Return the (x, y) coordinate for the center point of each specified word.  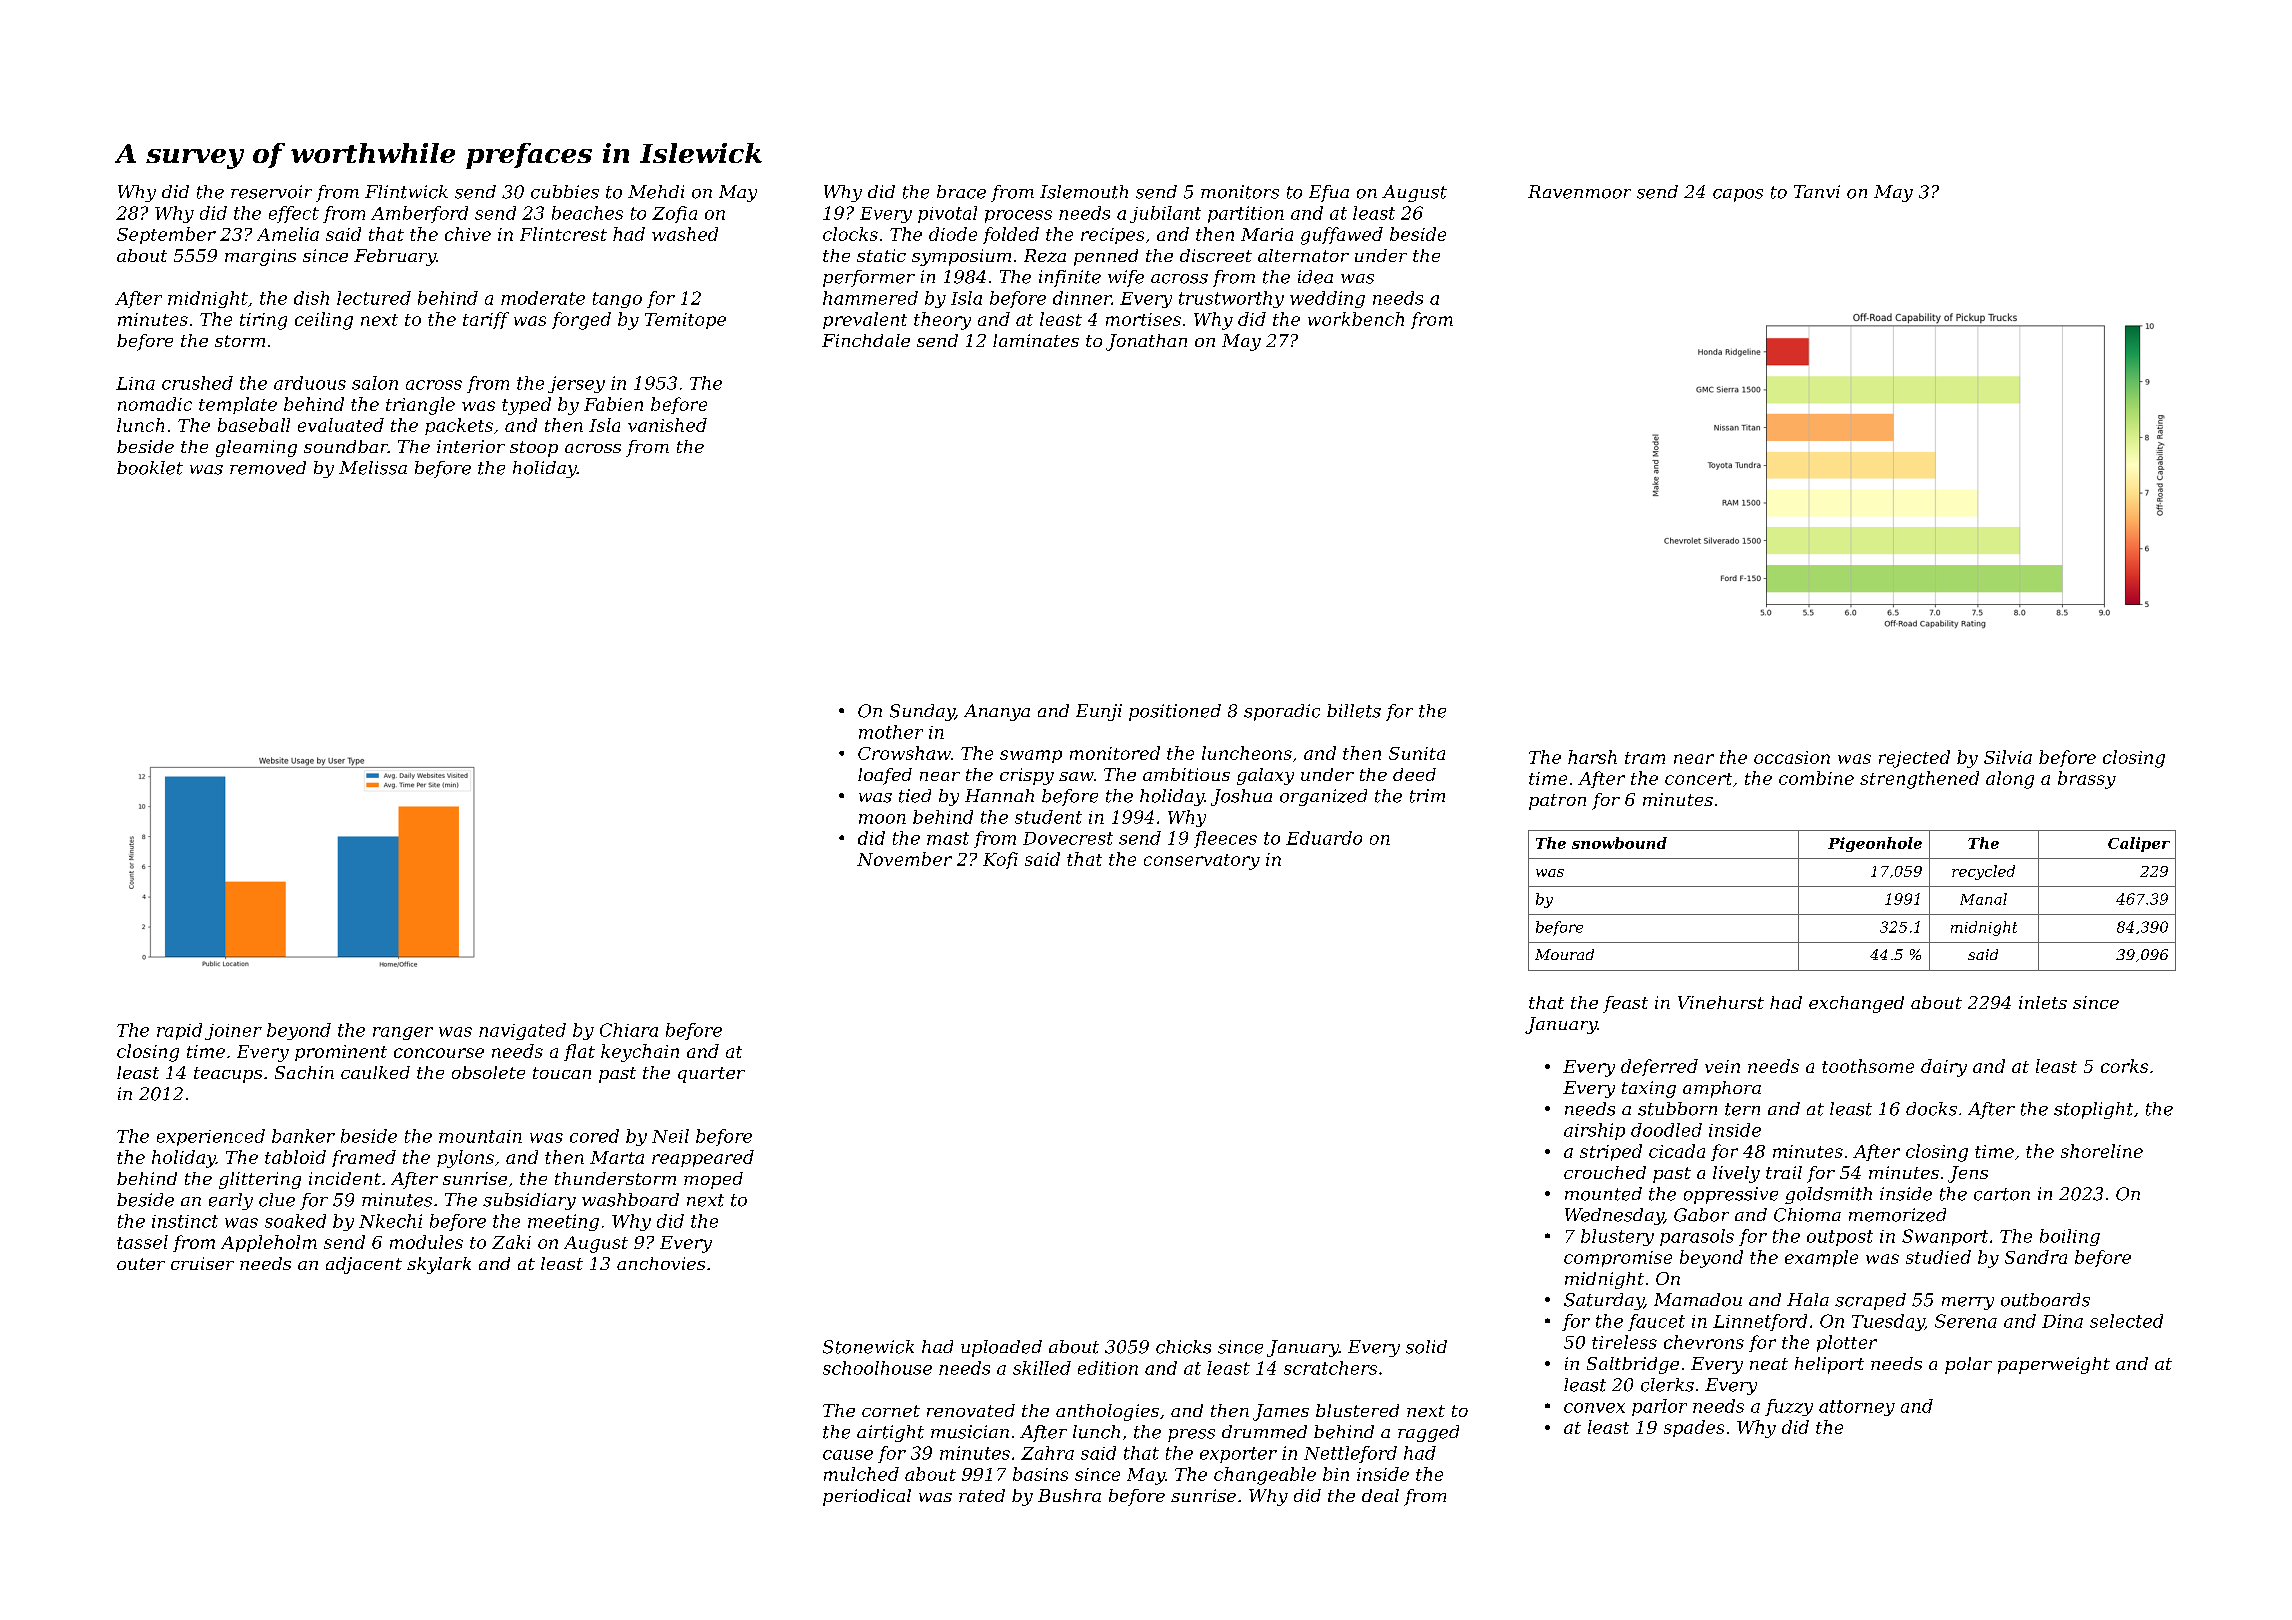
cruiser (202, 1263)
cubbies (565, 192)
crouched (1605, 1172)
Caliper (2139, 844)
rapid (179, 1031)
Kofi (1000, 860)
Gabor (1701, 1215)
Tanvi (1817, 191)
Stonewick (868, 1347)
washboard (630, 1200)
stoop (534, 449)
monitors (1240, 192)
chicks (1183, 1347)
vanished (667, 425)
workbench (1356, 319)
